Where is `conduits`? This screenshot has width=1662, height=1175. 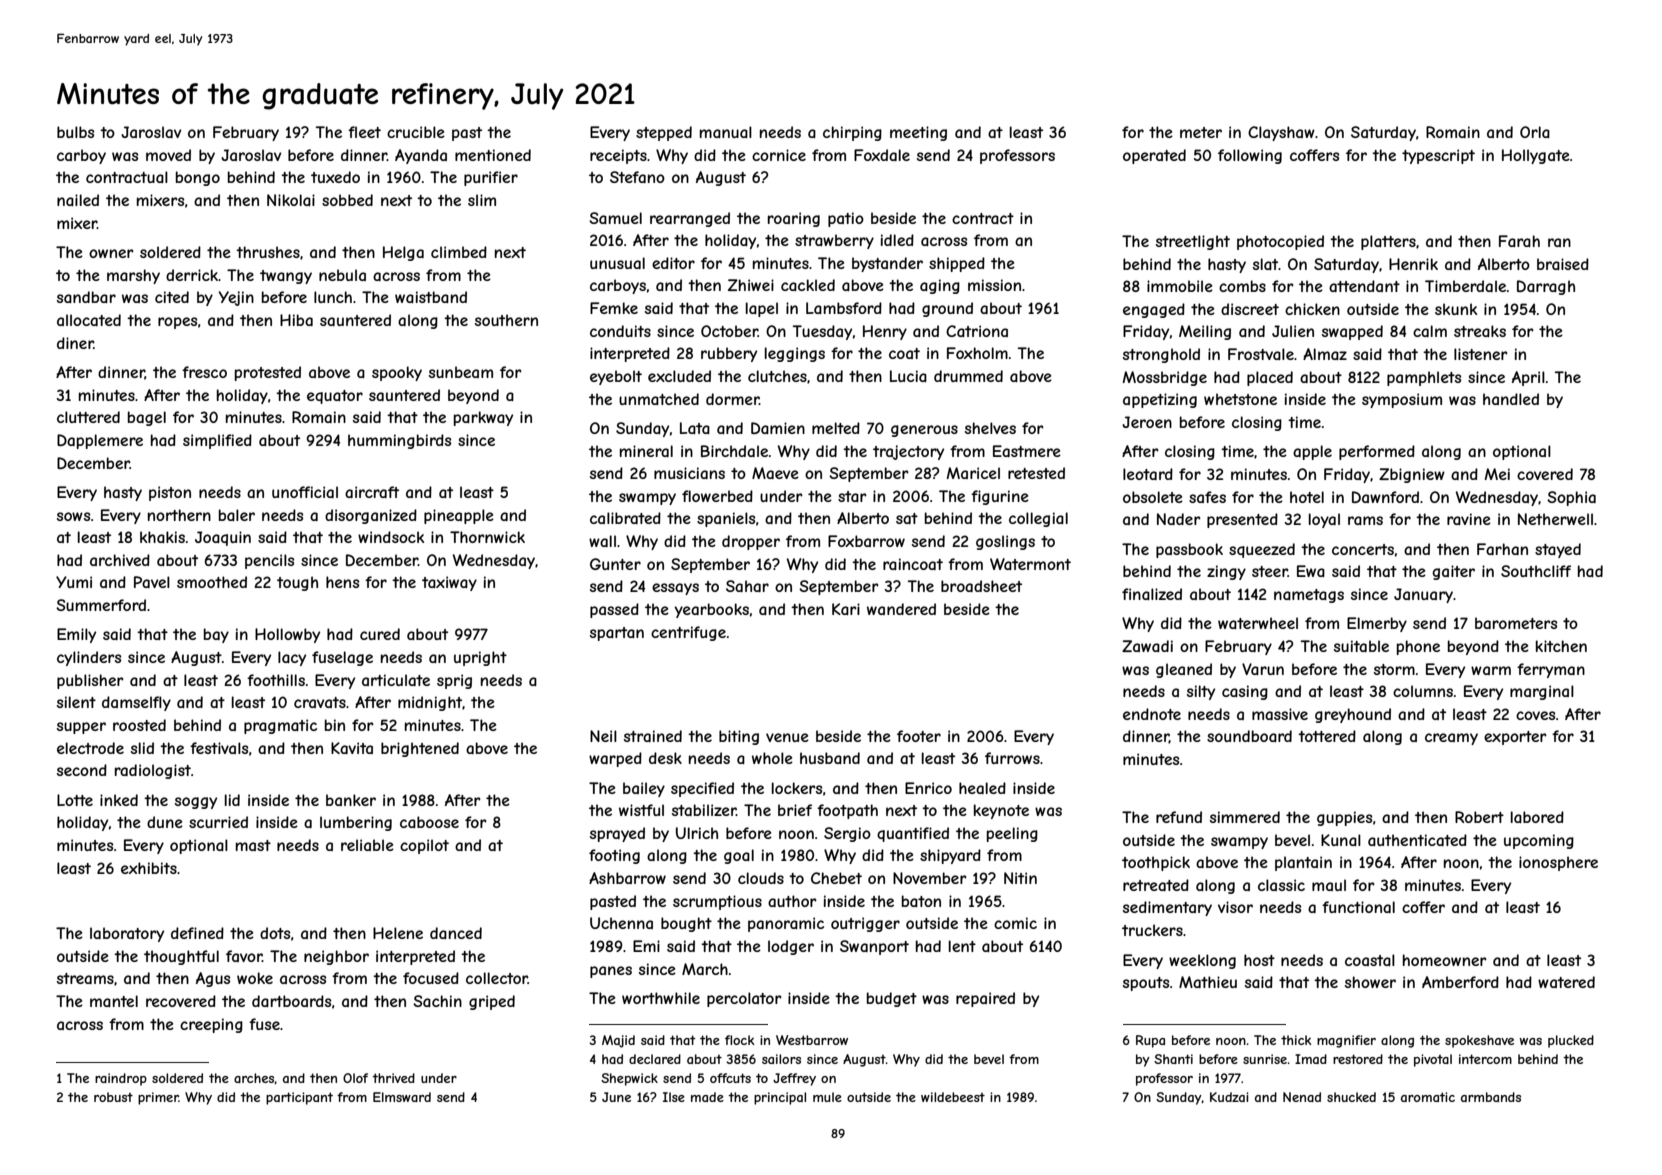 conduits is located at coordinates (620, 331).
